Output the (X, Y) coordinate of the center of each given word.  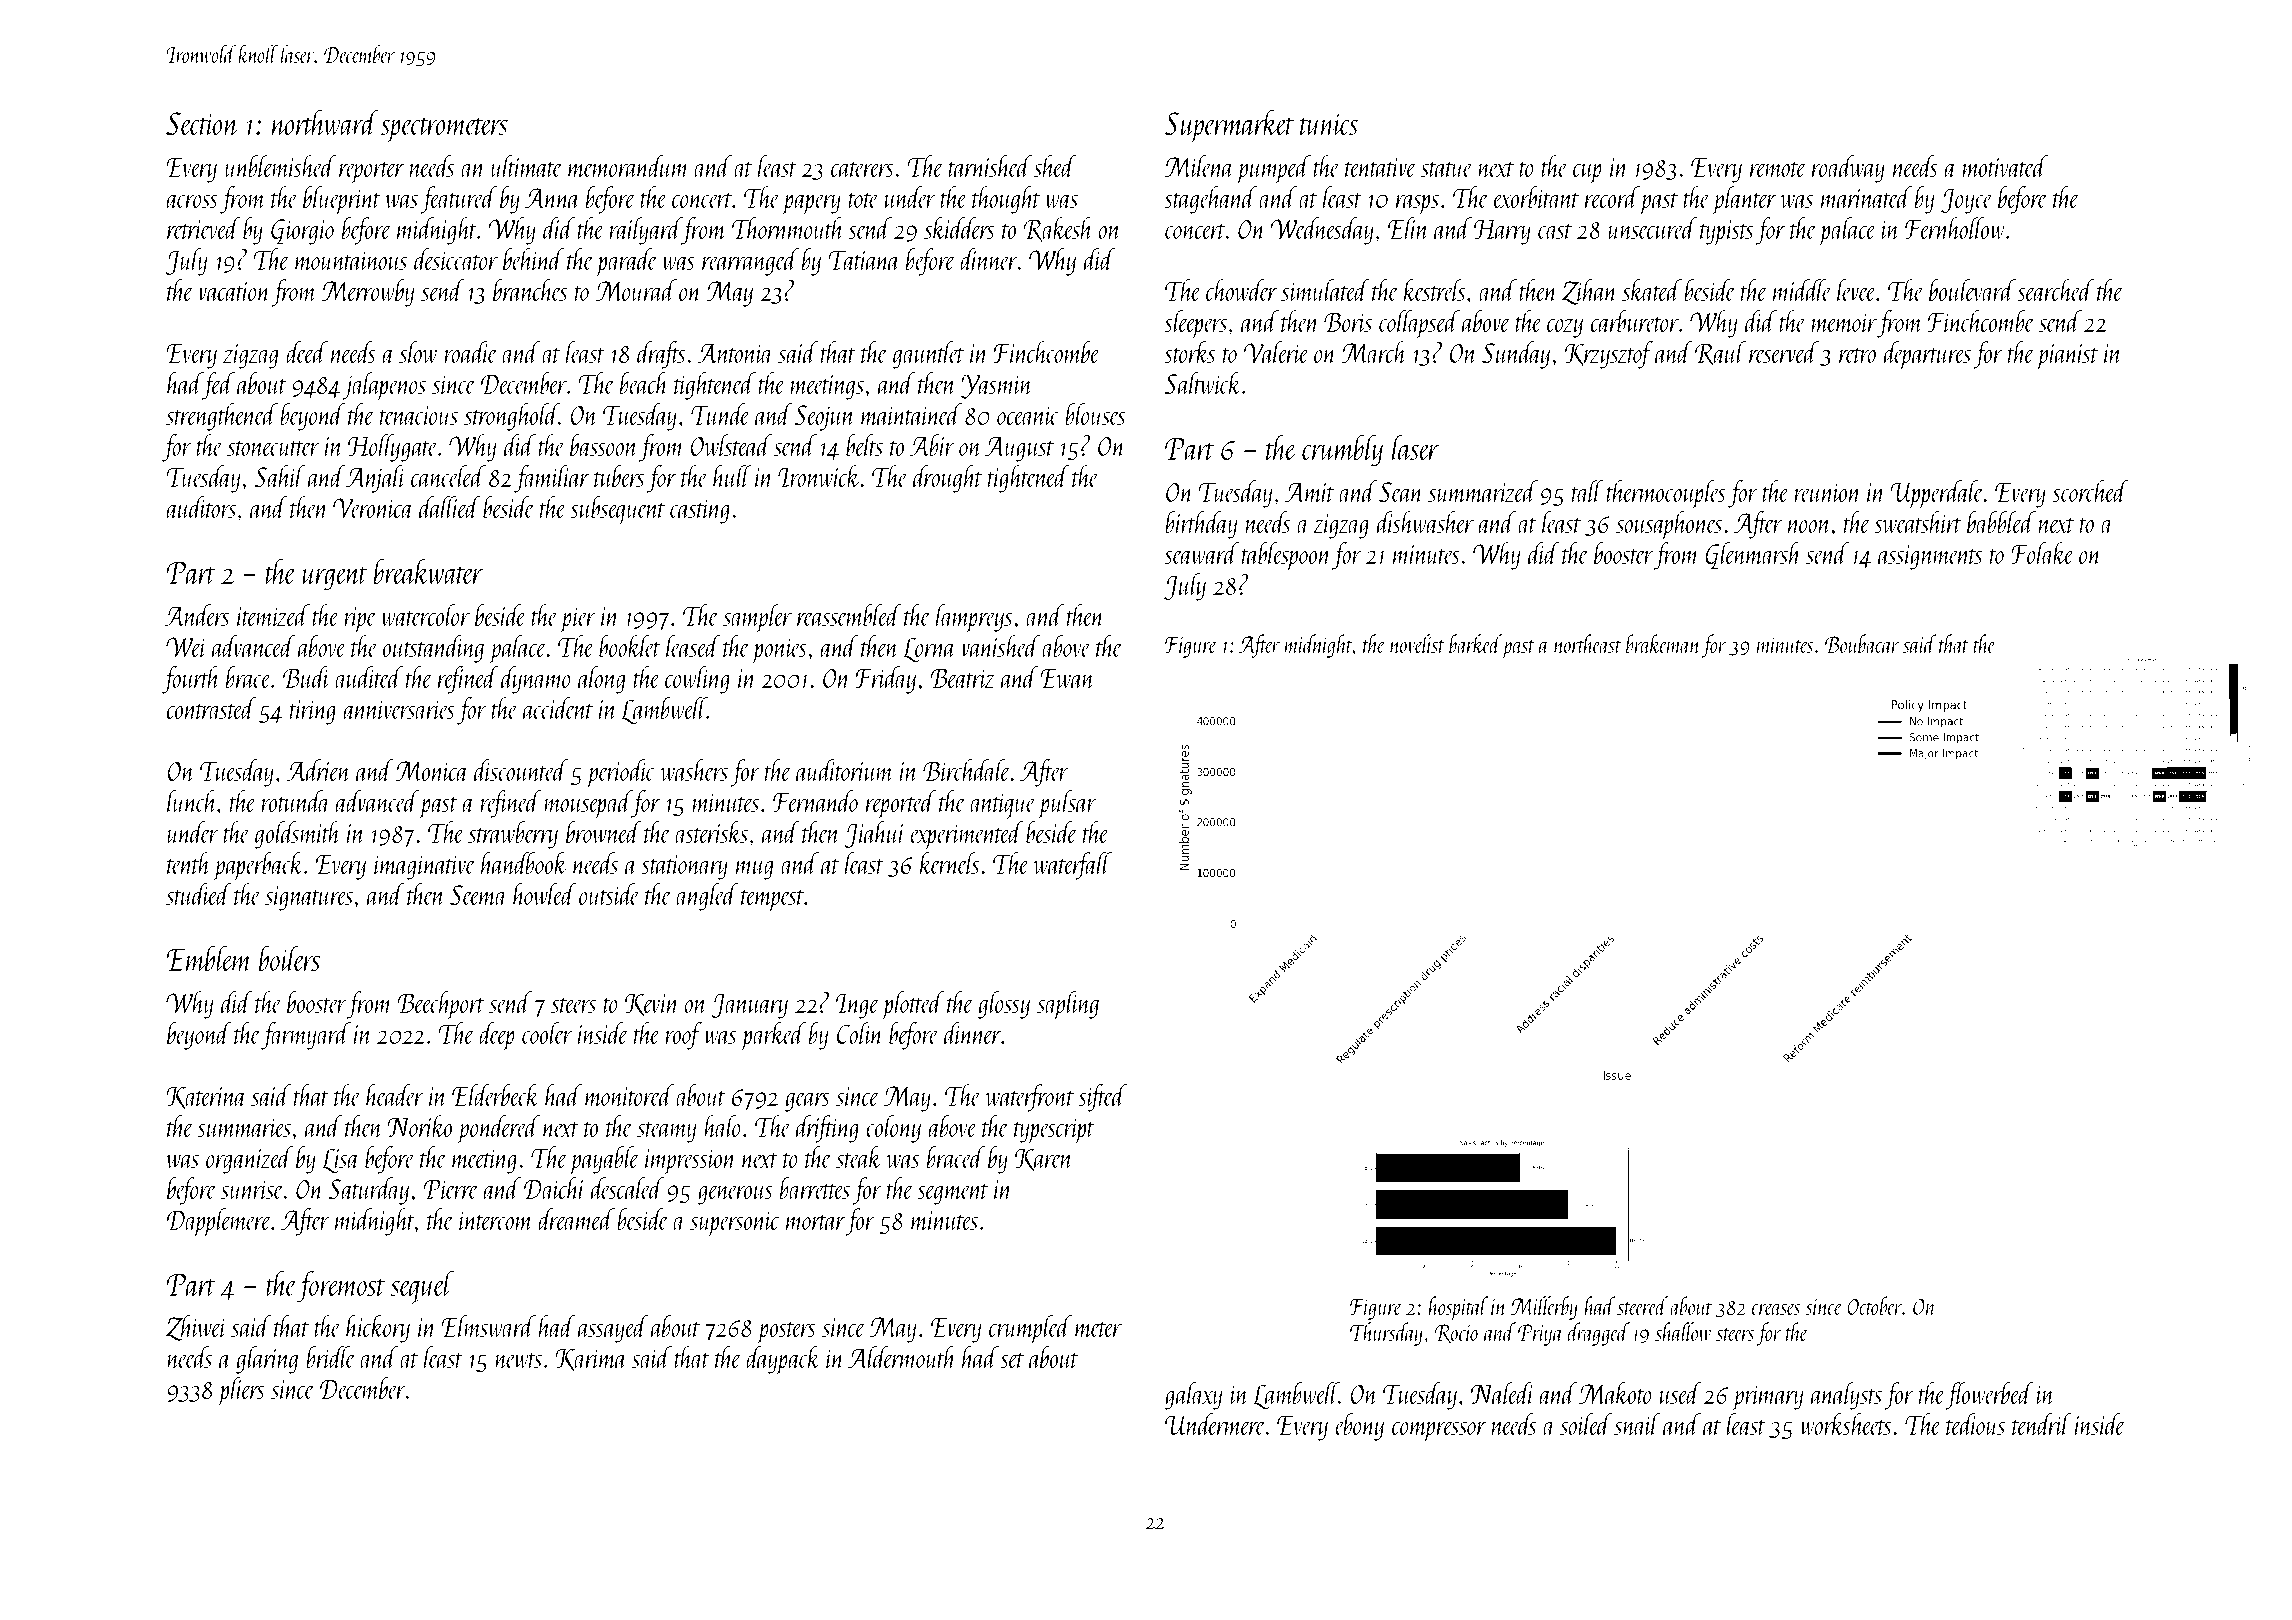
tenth (189, 863)
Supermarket (1229, 126)
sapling (1068, 1005)
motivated (2005, 166)
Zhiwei (196, 1328)
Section (202, 123)
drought (948, 479)
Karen (1044, 1159)
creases (1776, 1309)
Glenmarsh (1753, 555)
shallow (1683, 1331)
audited (369, 677)
